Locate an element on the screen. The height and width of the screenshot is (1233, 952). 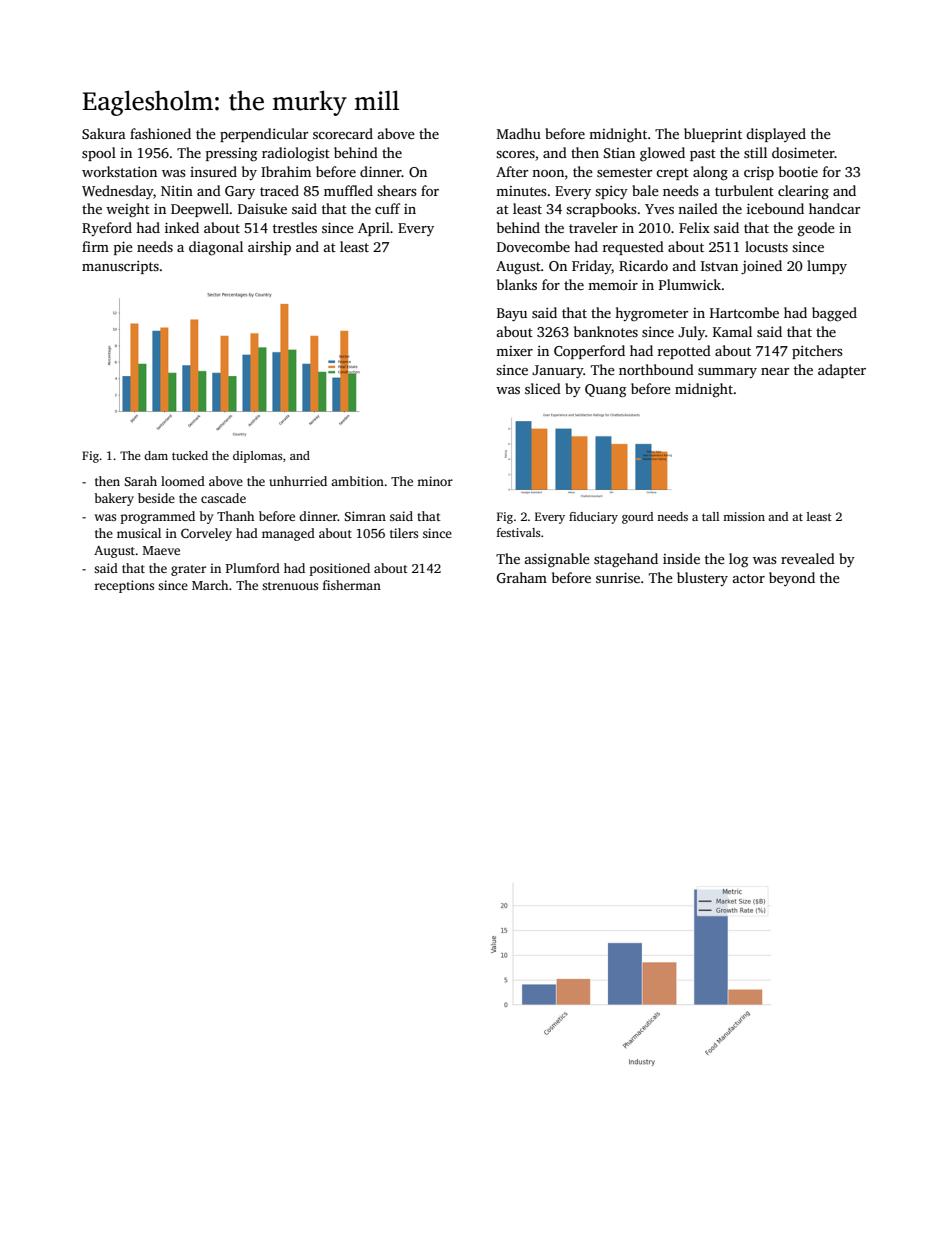
fashioned is located at coordinates (160, 133).
